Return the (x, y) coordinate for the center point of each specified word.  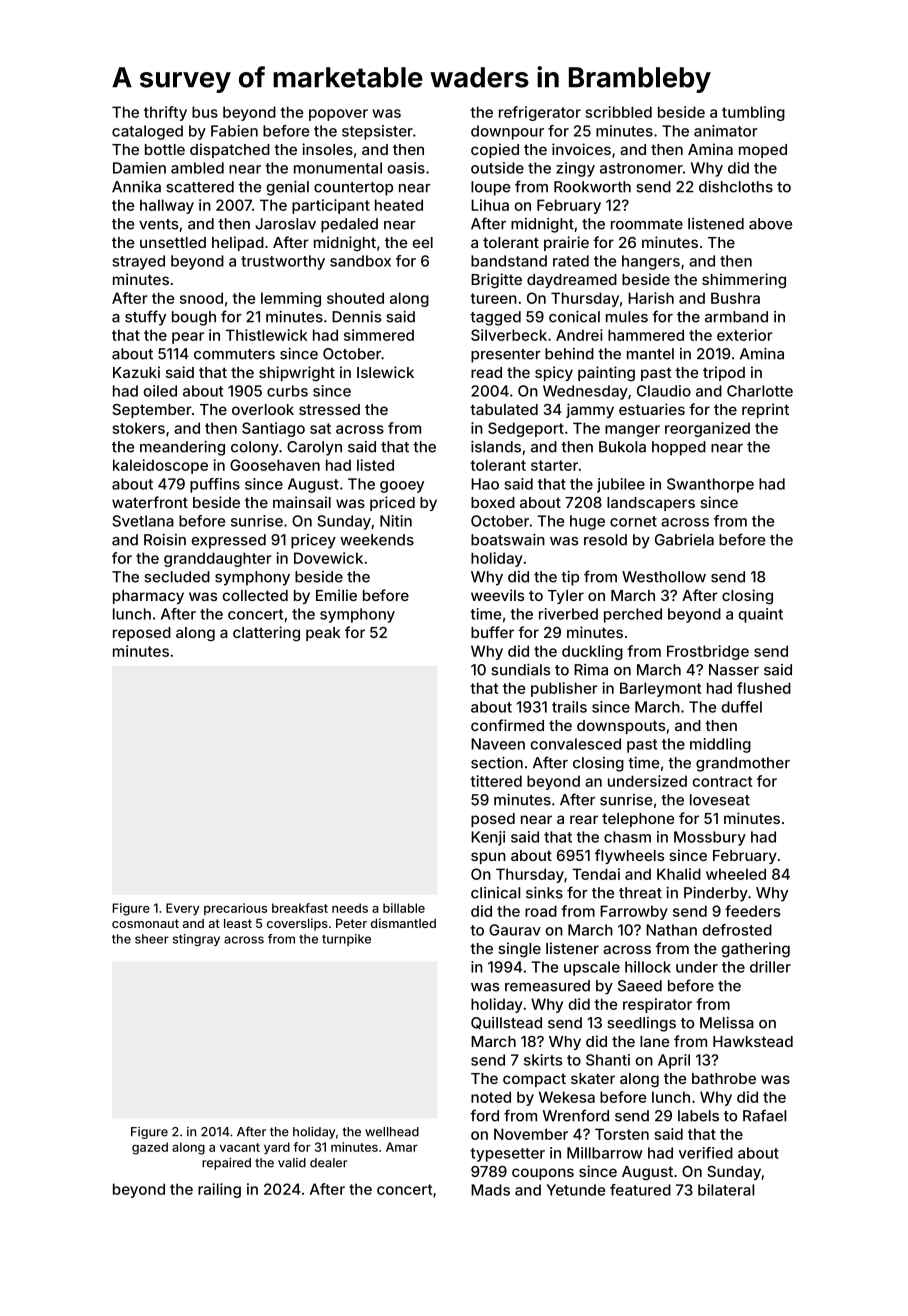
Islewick (385, 372)
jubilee (621, 485)
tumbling (753, 113)
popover (338, 115)
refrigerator (540, 113)
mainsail (302, 502)
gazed (150, 1148)
